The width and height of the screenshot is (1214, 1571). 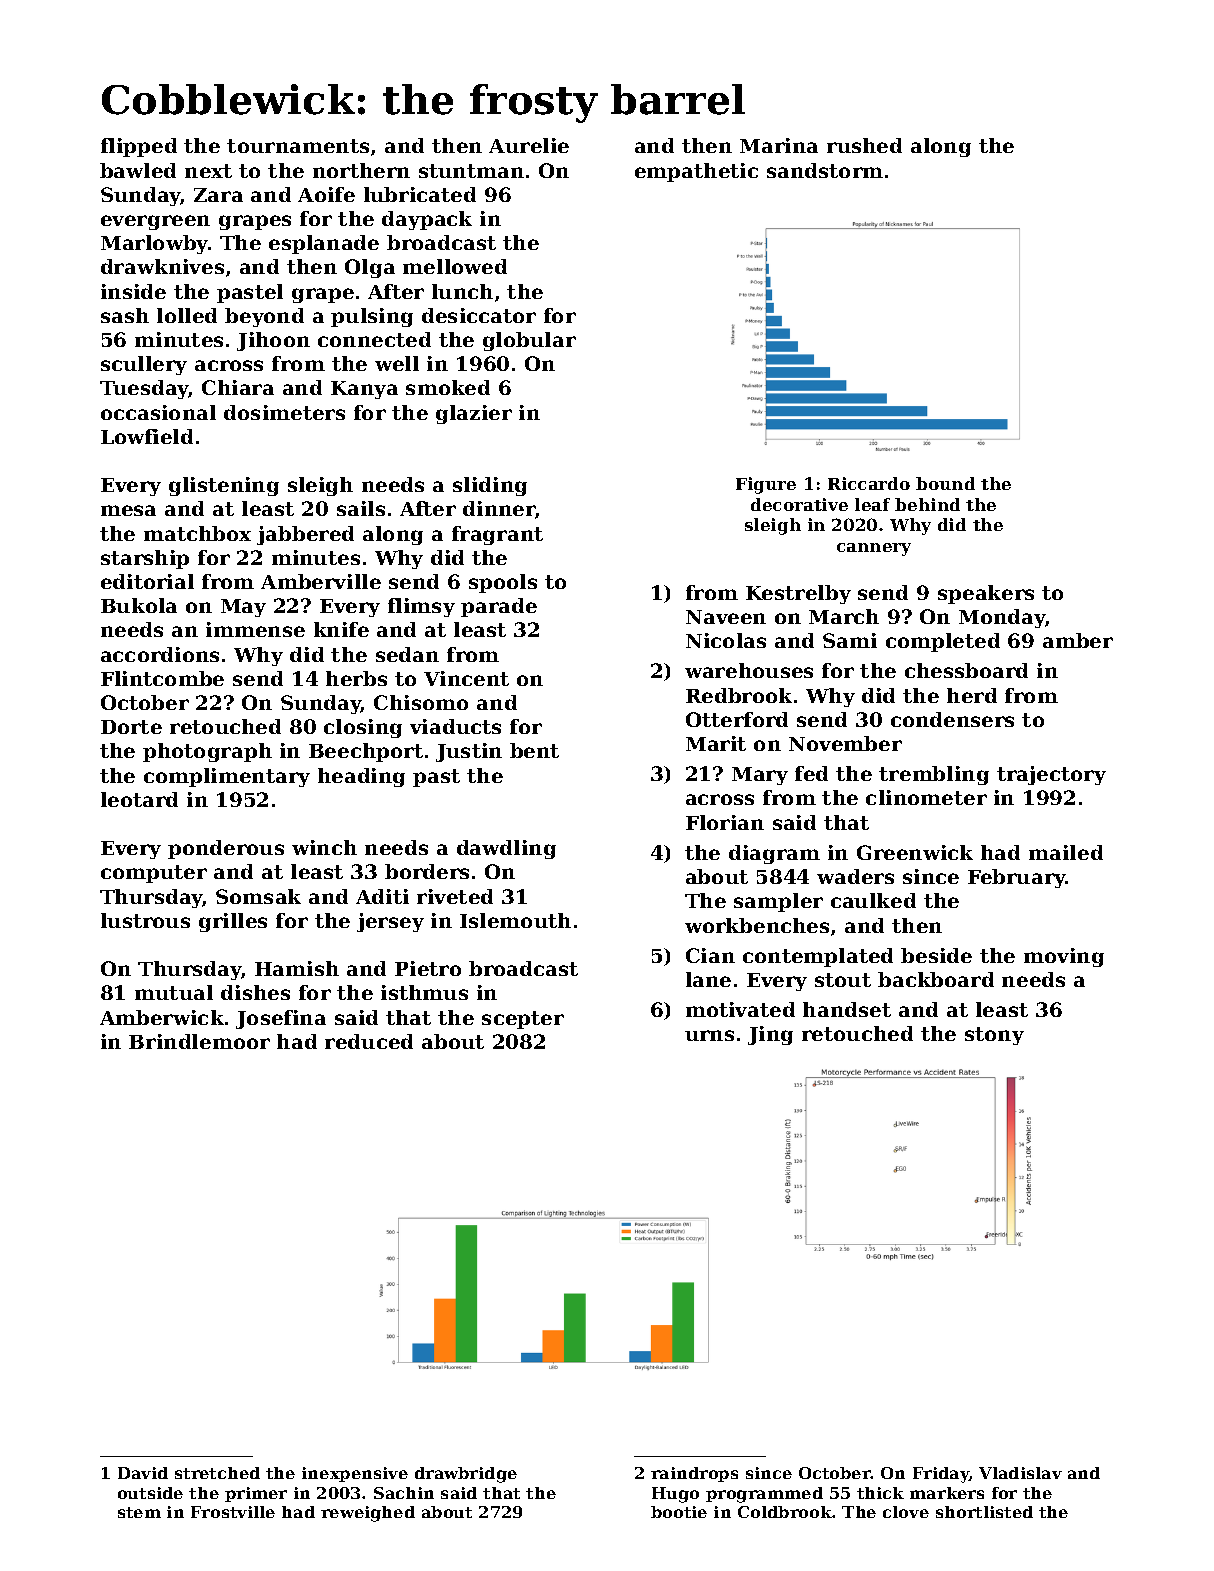 I want to click on stuntman, so click(x=471, y=171).
